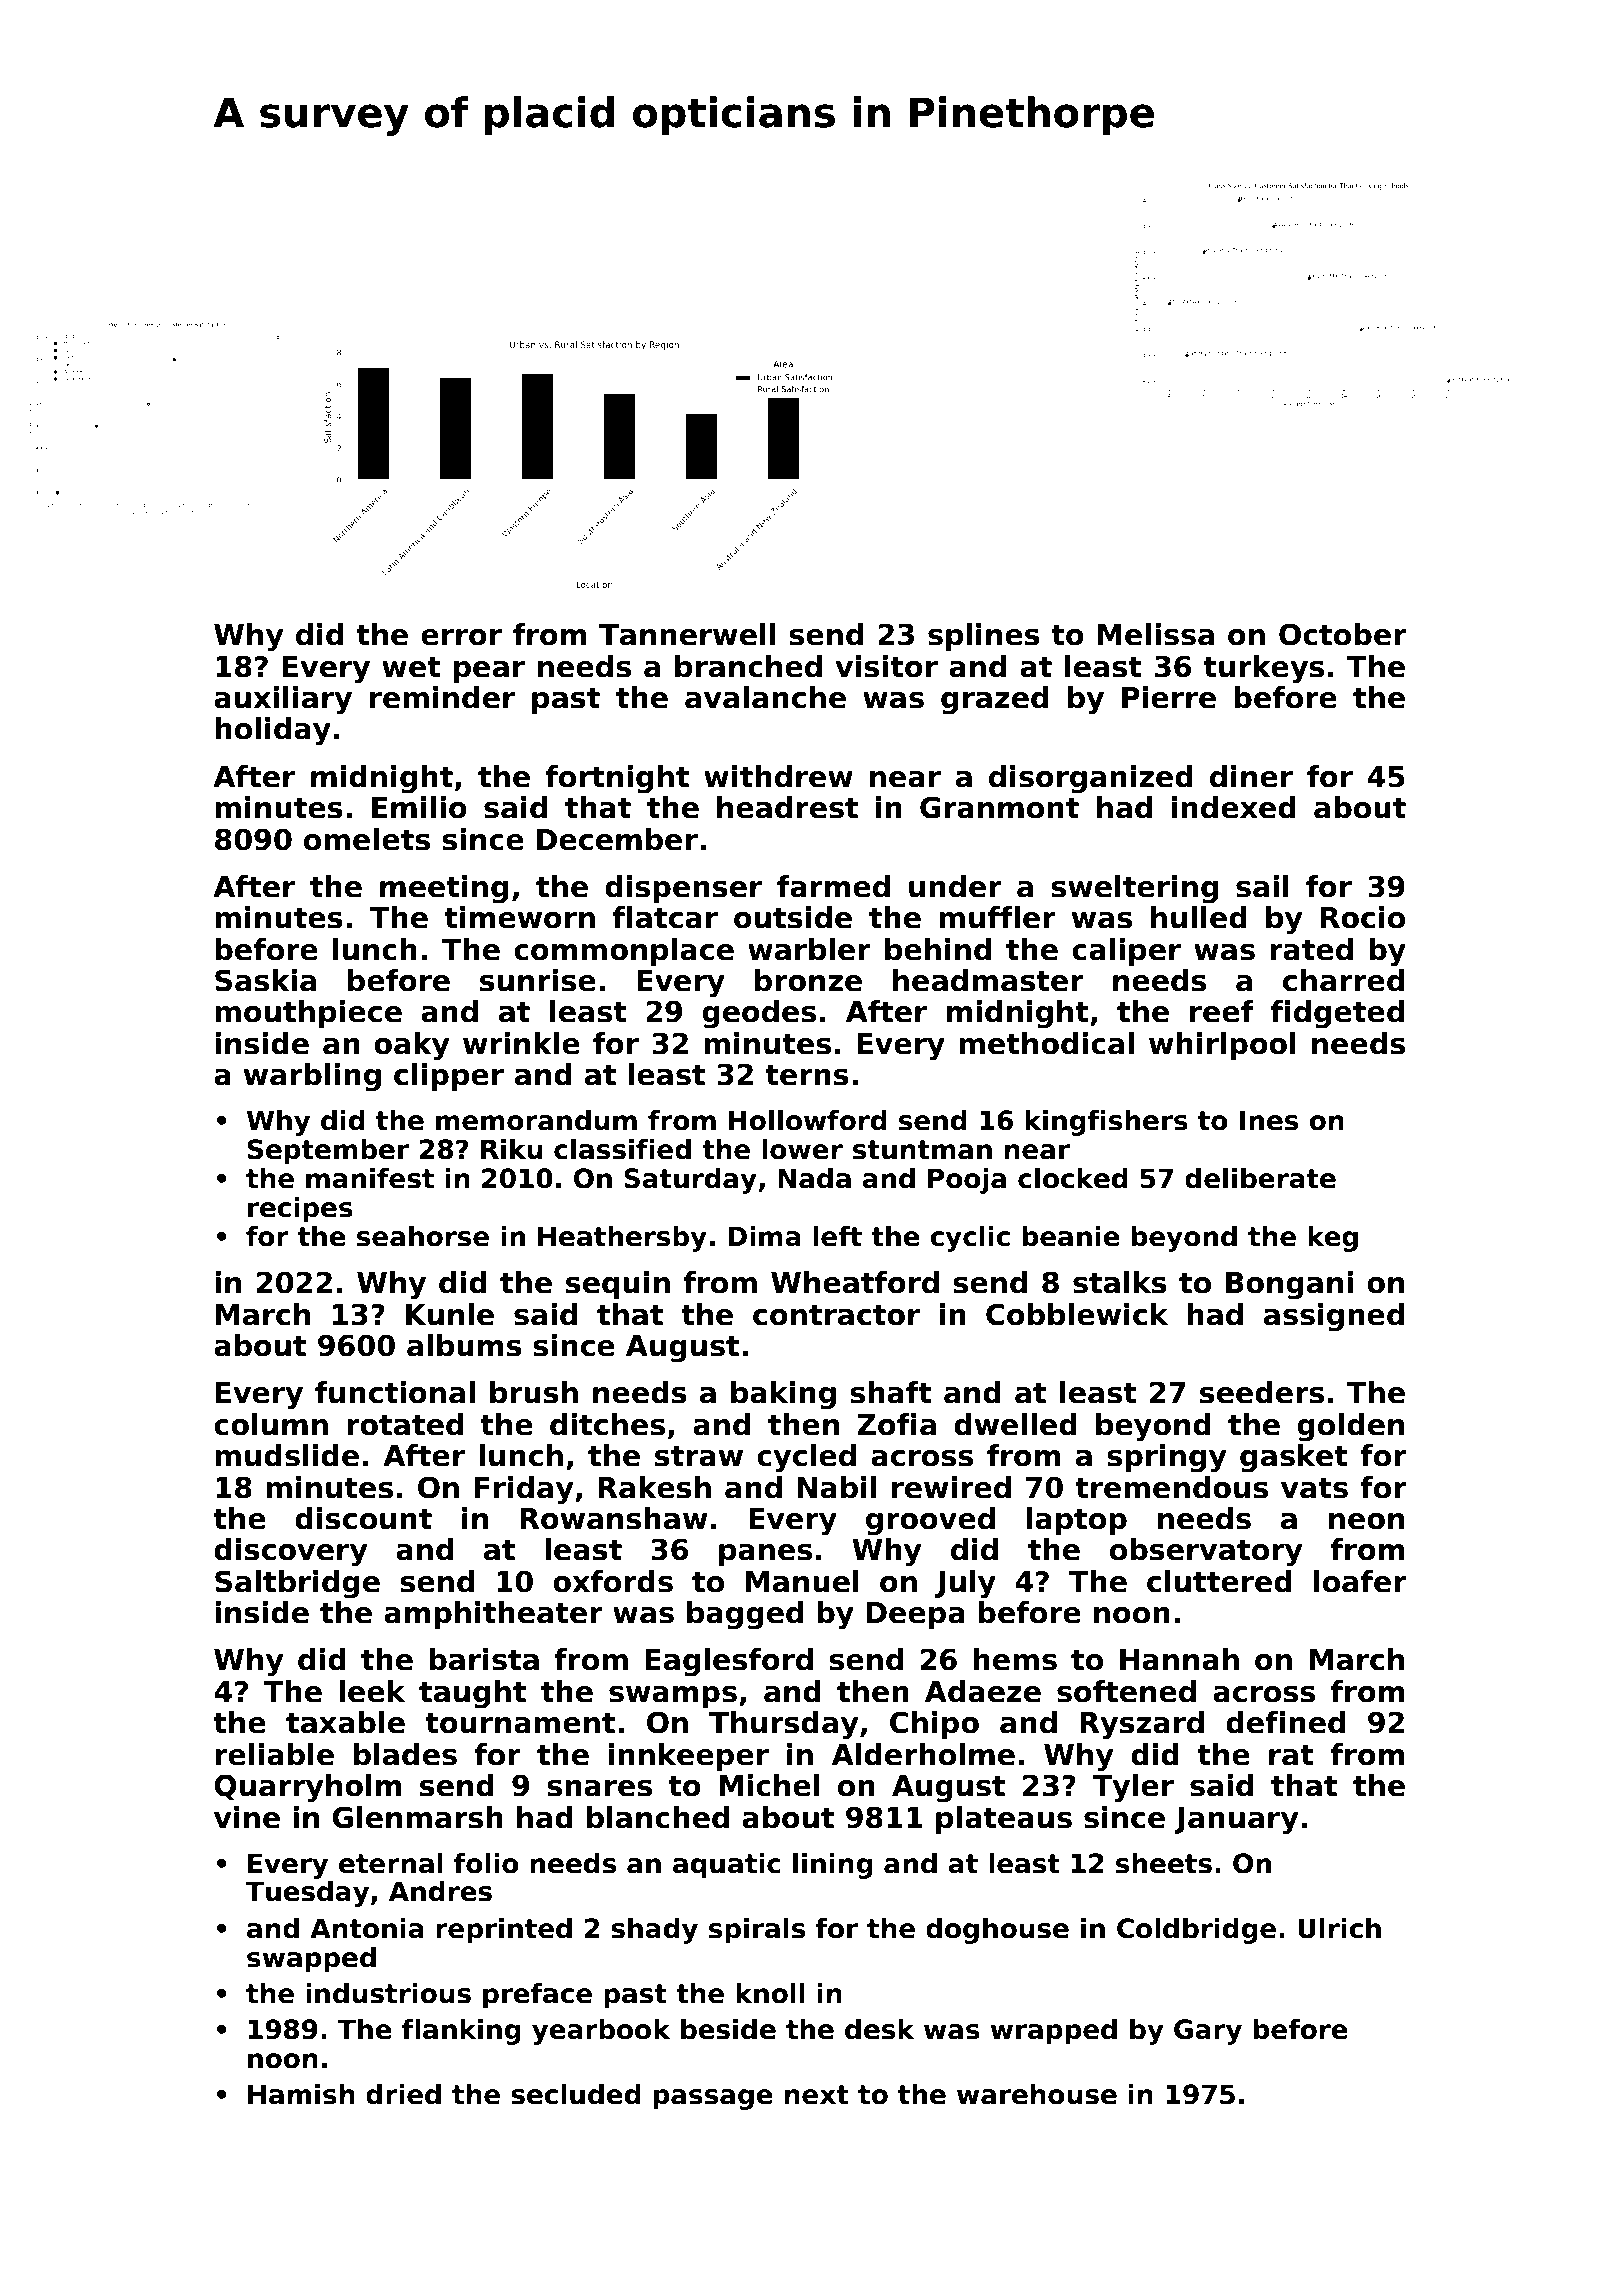 The width and height of the document is (1620, 2292). I want to click on visitor, so click(886, 666).
